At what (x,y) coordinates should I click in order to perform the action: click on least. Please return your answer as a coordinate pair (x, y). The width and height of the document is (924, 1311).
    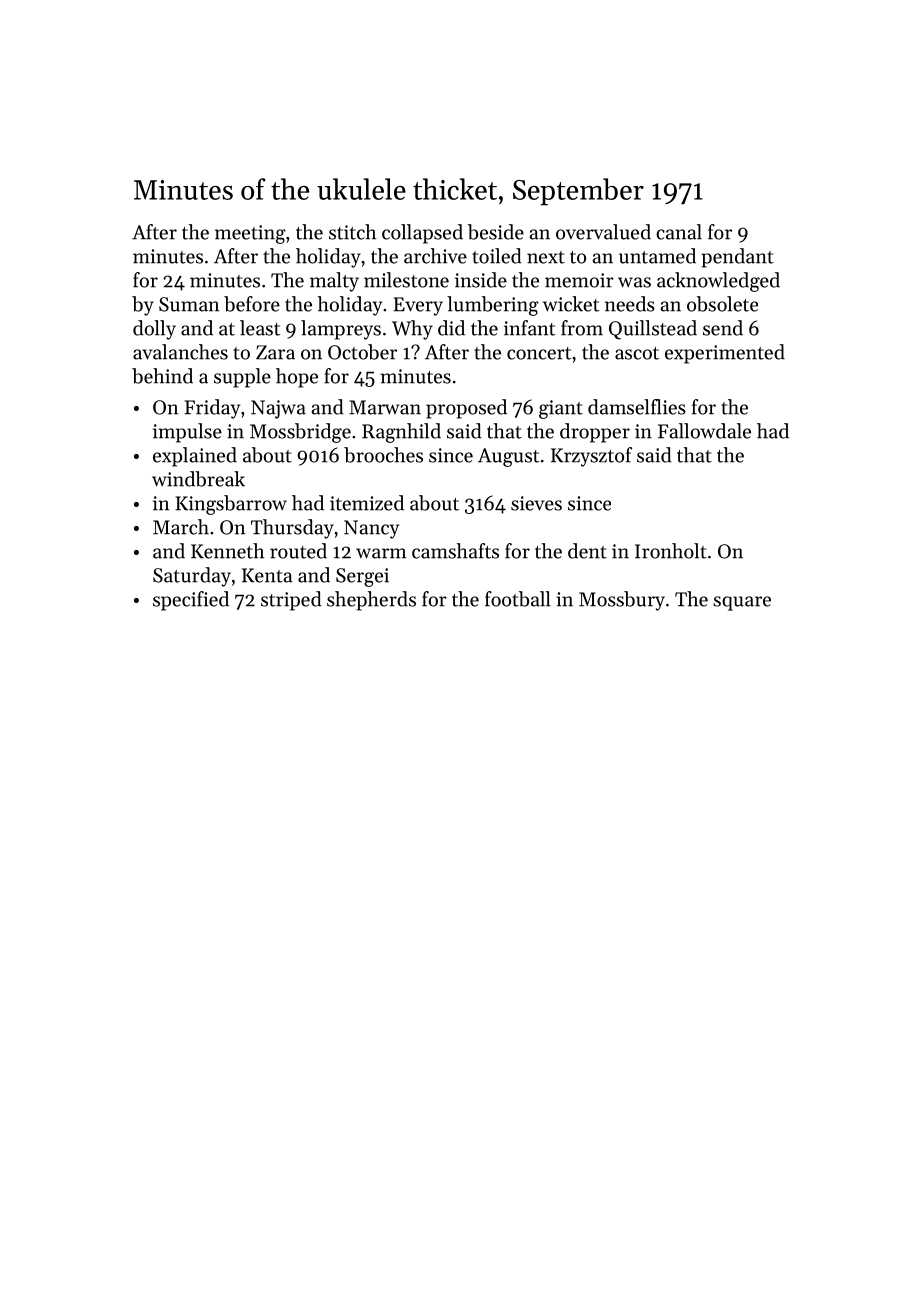
    Looking at the image, I should click on (260, 328).
